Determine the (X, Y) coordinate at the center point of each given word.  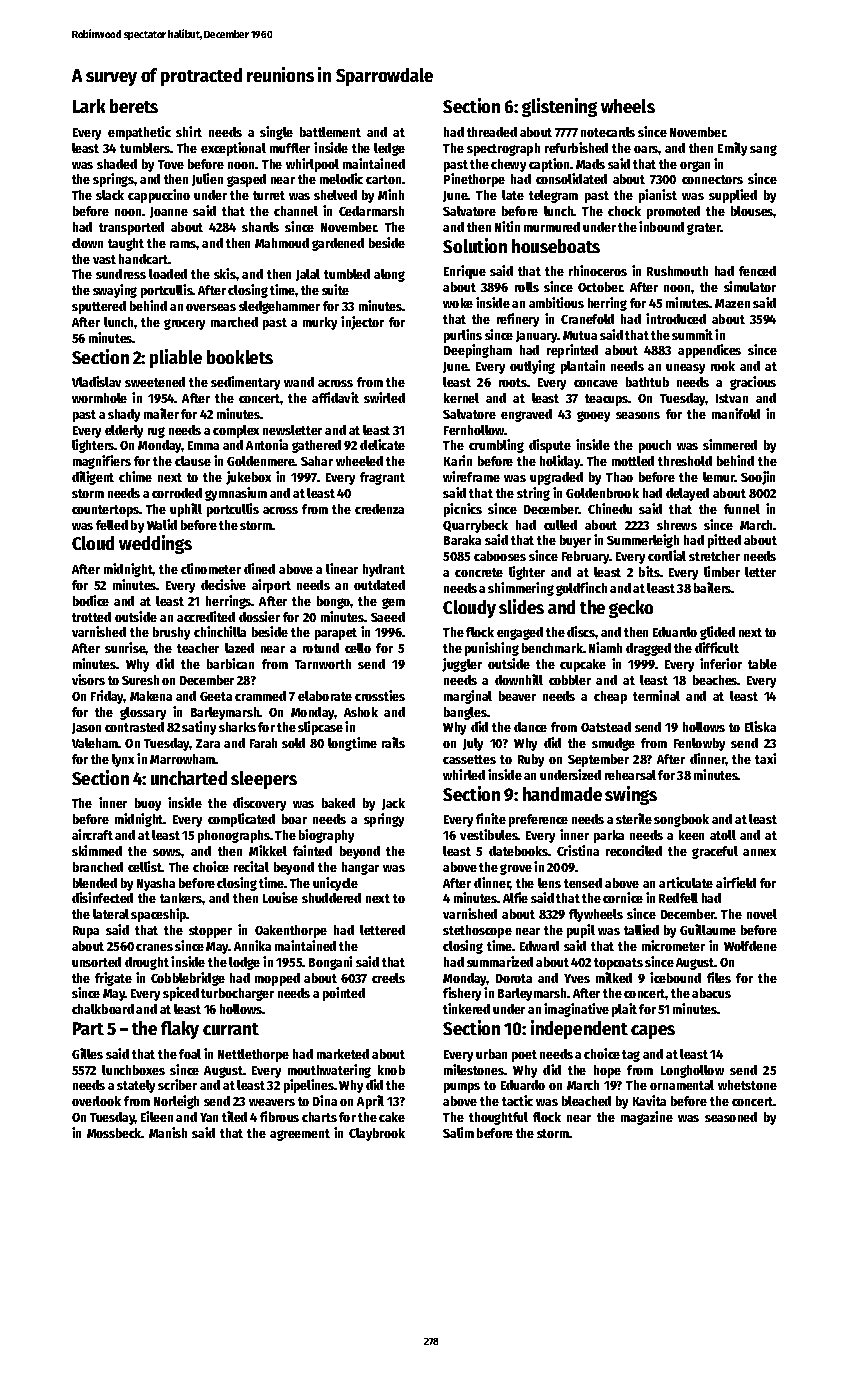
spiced (181, 994)
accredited (206, 616)
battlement (330, 132)
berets (134, 106)
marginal (468, 697)
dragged (648, 649)
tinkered (466, 1008)
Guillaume (708, 929)
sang (763, 150)
